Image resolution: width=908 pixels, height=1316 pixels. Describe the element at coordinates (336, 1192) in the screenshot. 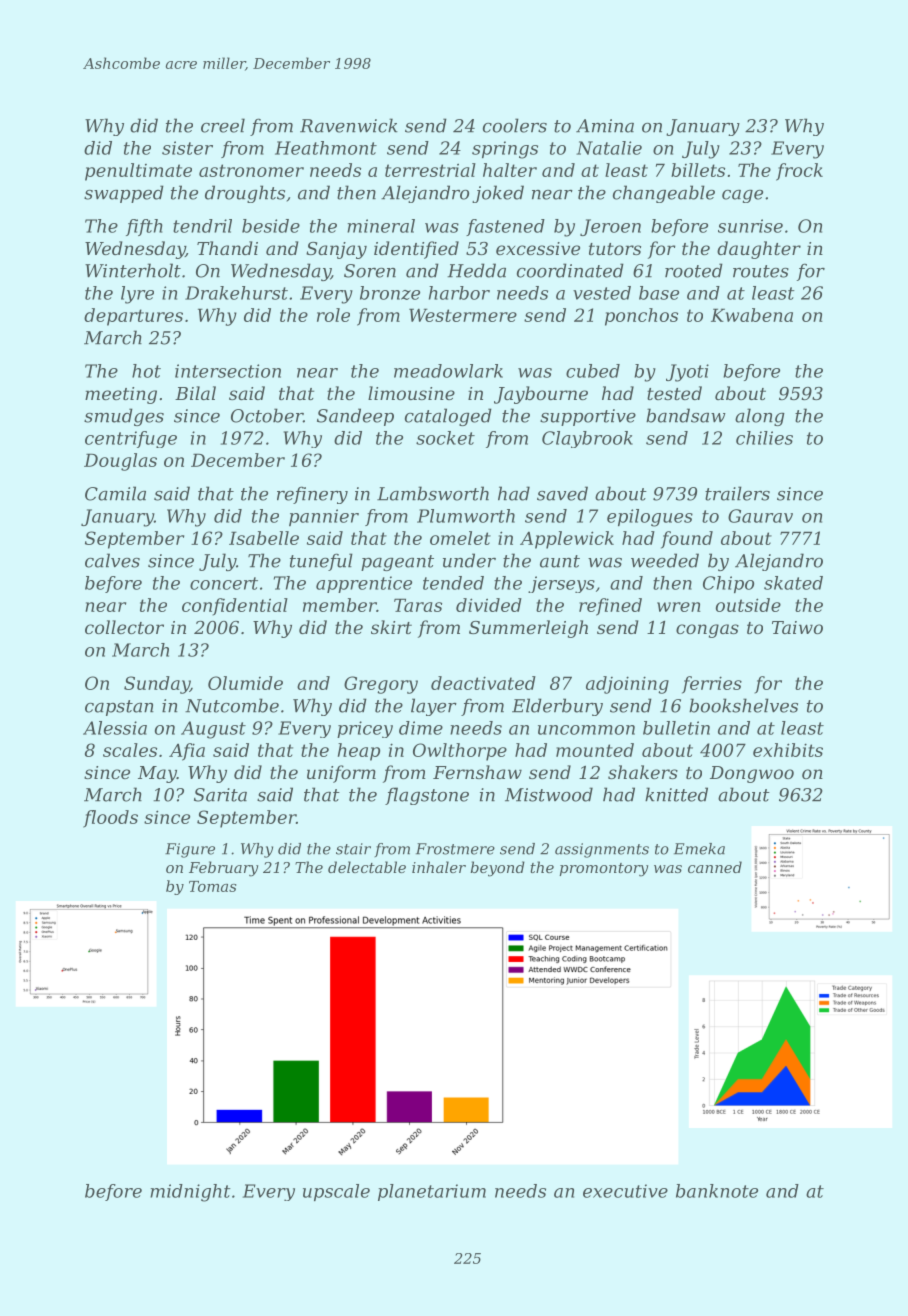

I see `upscale` at that location.
